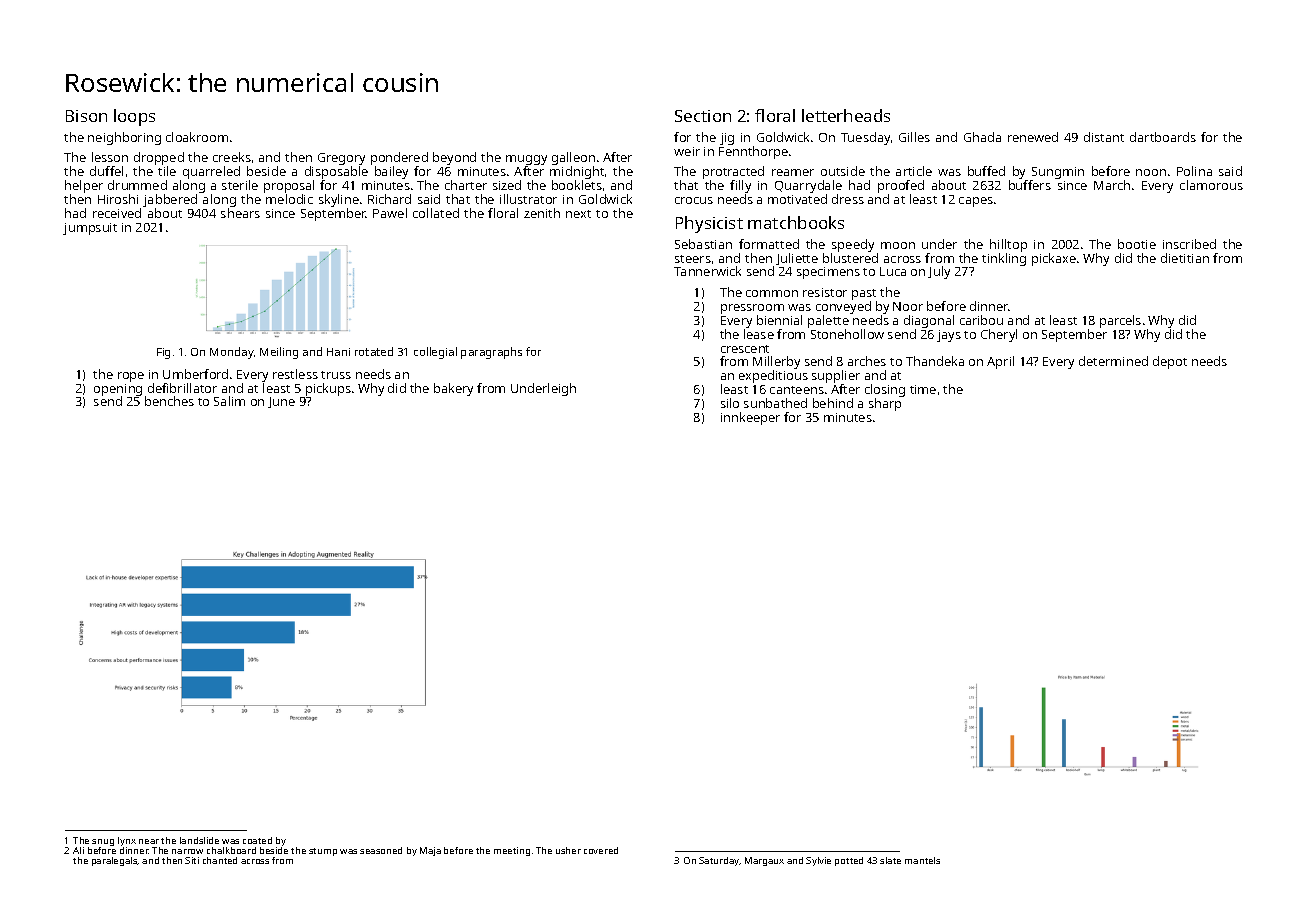  I want to click on Section, so click(703, 116).
